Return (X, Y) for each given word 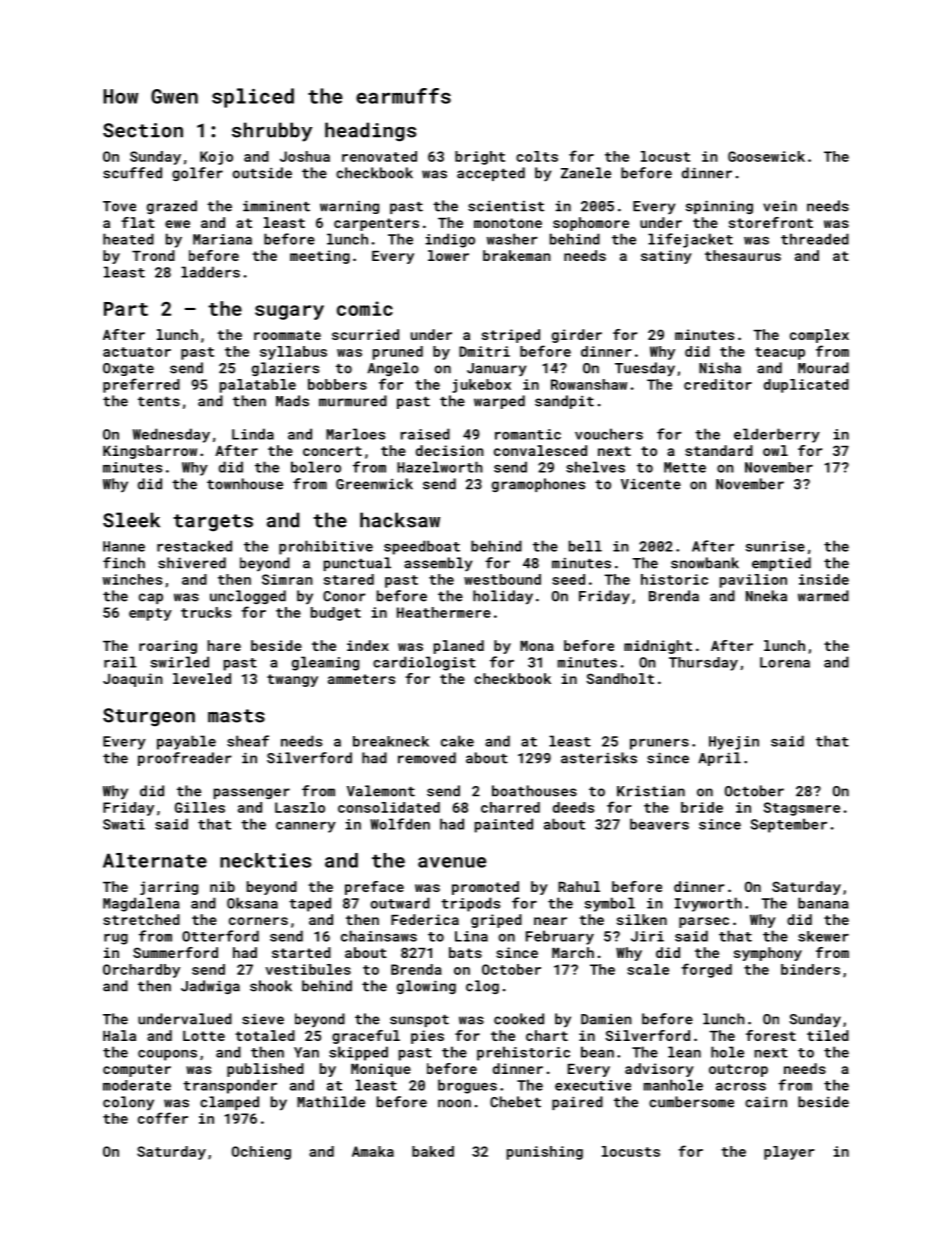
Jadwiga (210, 987)
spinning (719, 207)
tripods (470, 904)
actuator (137, 352)
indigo (450, 240)
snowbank (705, 563)
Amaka (373, 1151)
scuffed (132, 173)
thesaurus (743, 255)
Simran (287, 579)
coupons (167, 1055)
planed (459, 647)
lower (448, 255)
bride (702, 807)
